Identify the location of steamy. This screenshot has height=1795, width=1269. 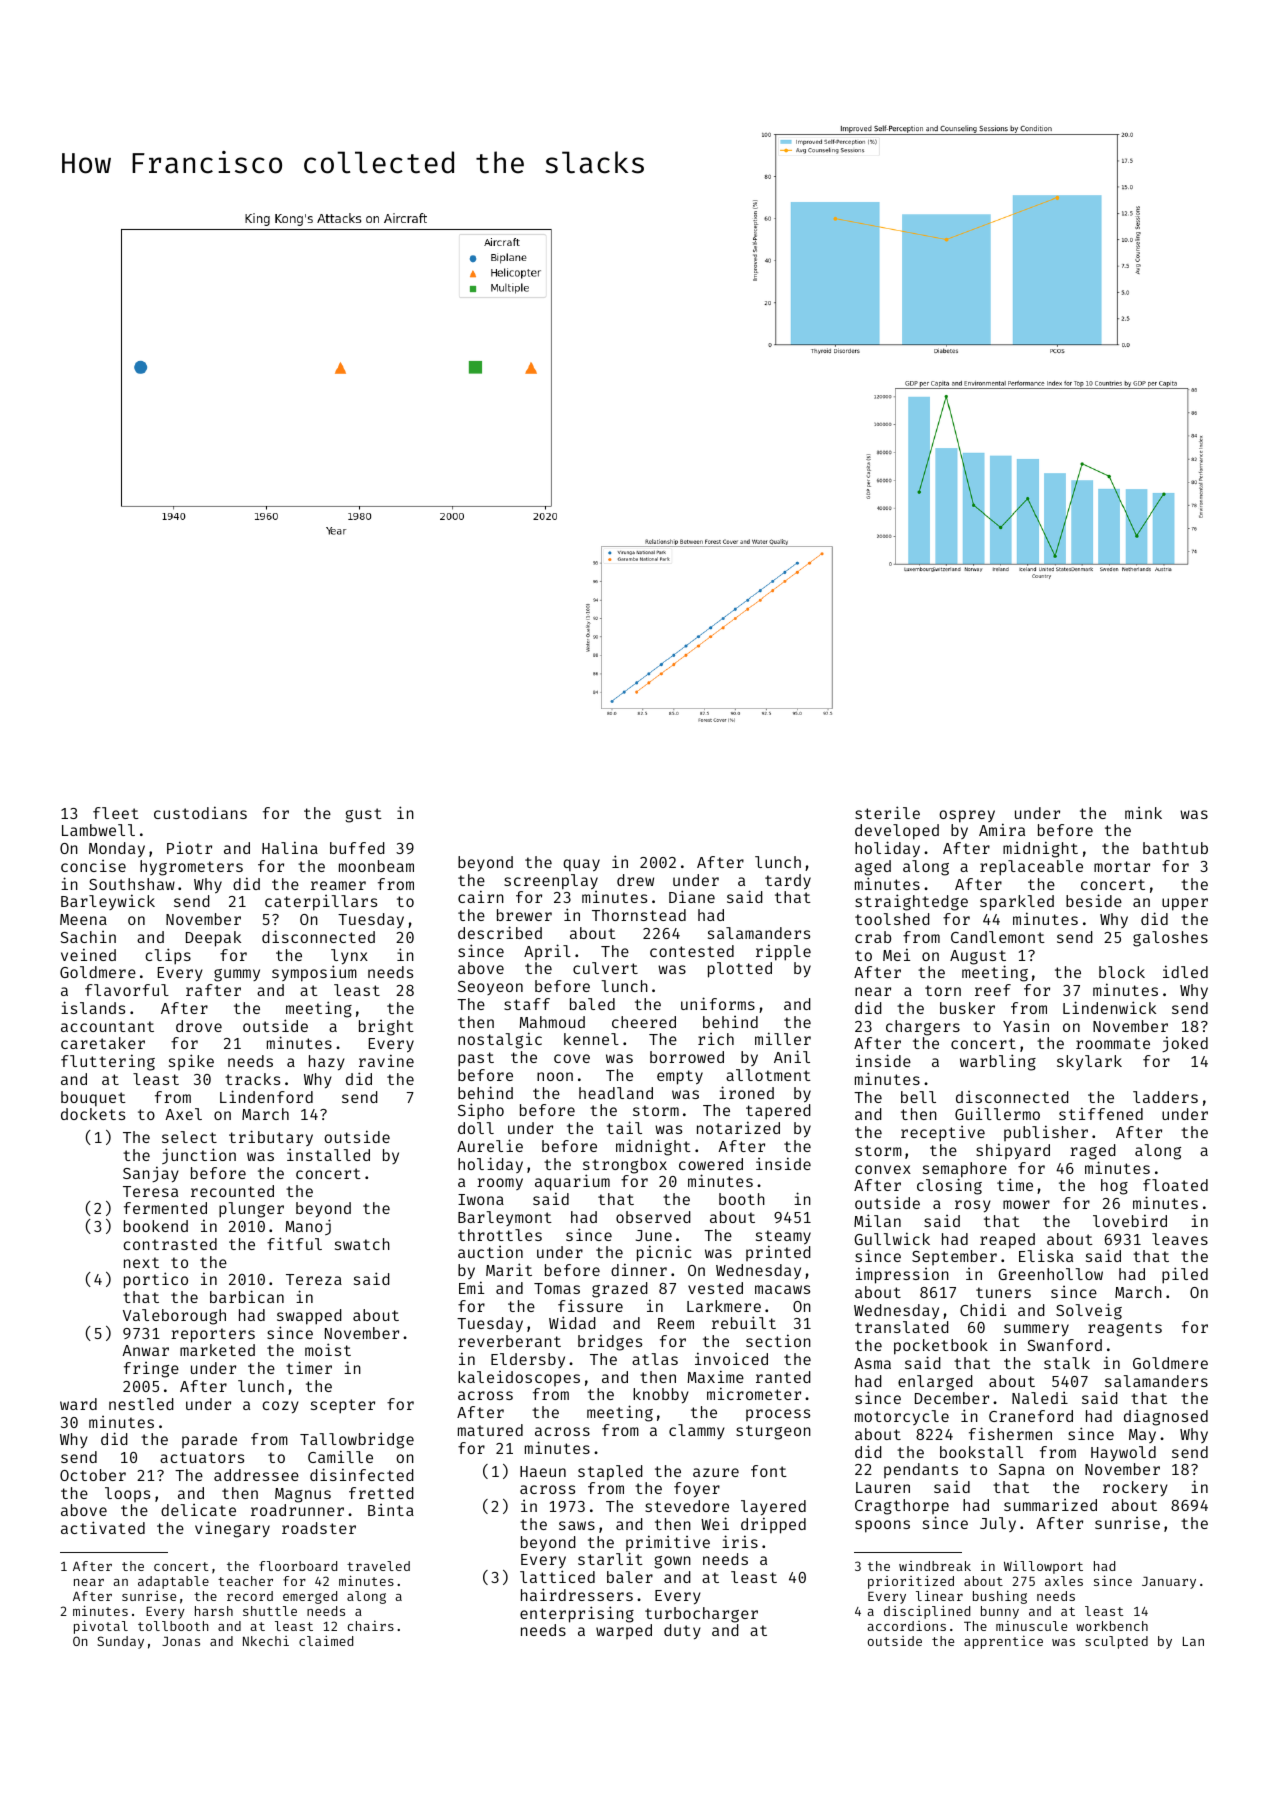
(783, 1238).
